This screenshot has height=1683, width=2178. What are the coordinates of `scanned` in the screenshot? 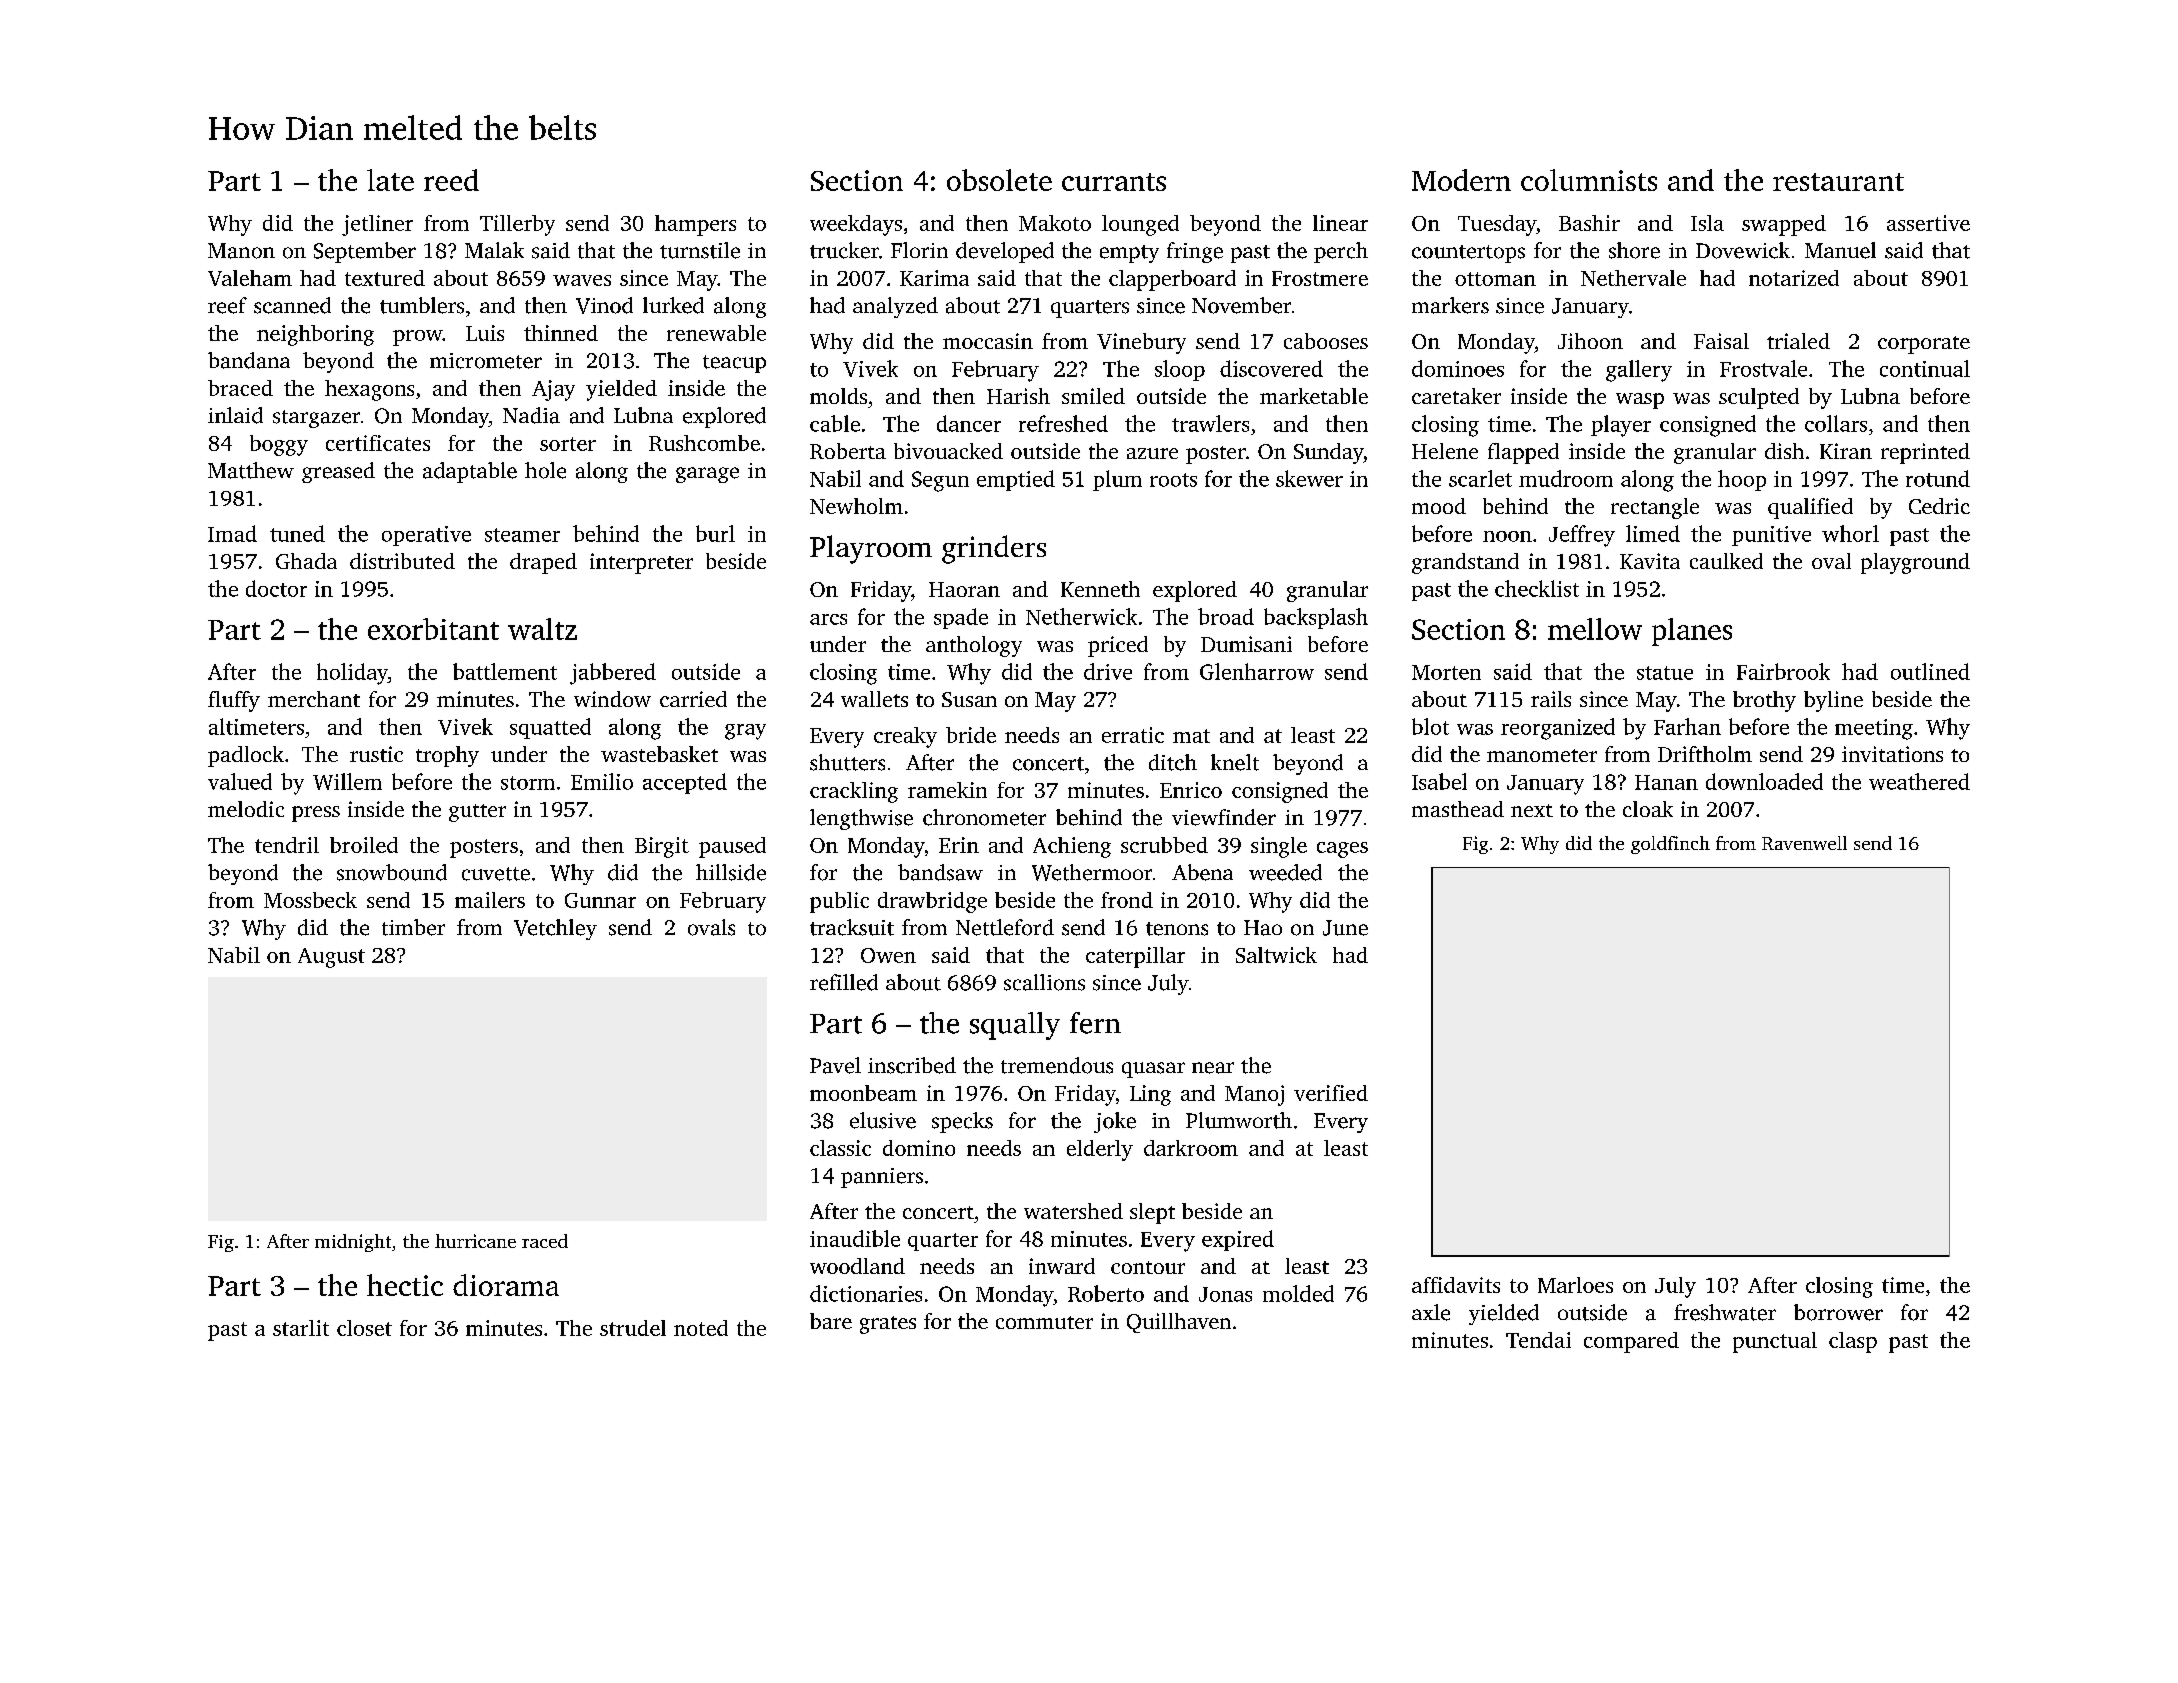 It's located at (292, 305).
